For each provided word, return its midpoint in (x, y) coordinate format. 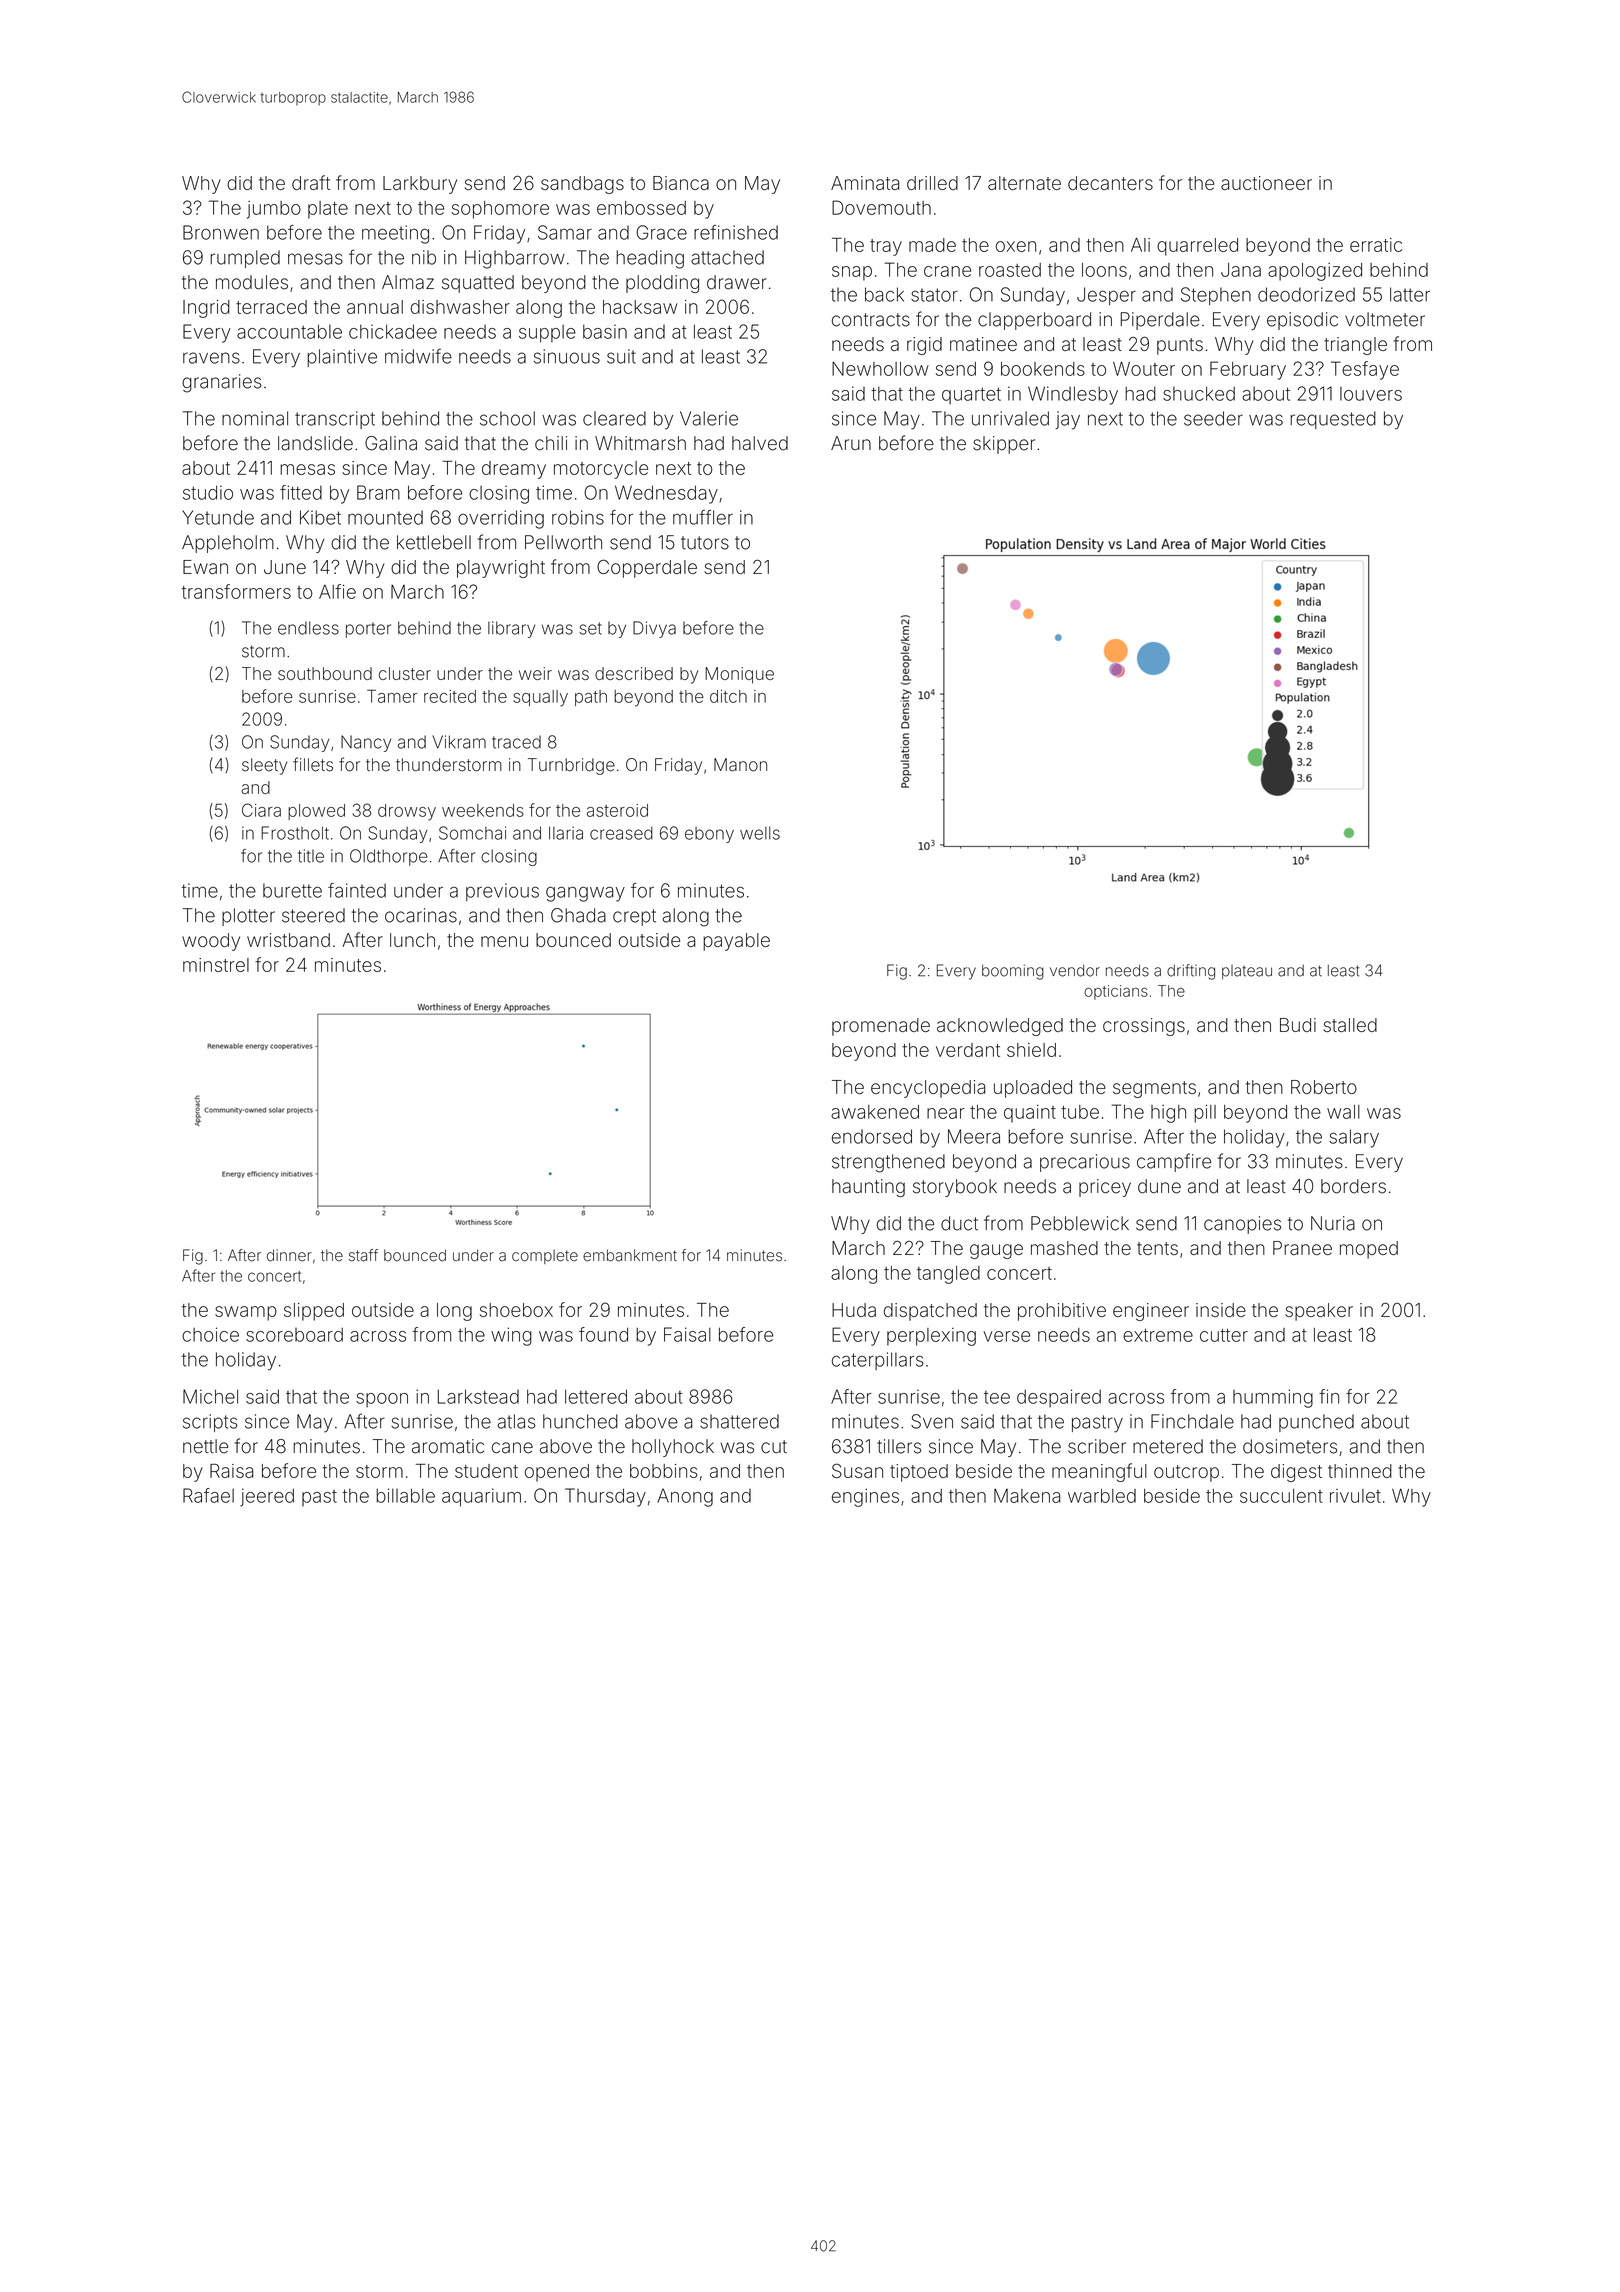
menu (504, 941)
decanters (1110, 183)
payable (736, 942)
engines (865, 1498)
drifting (1191, 972)
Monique (739, 675)
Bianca (681, 183)
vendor (1075, 971)
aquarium (481, 1497)
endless (308, 628)
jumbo (274, 210)
